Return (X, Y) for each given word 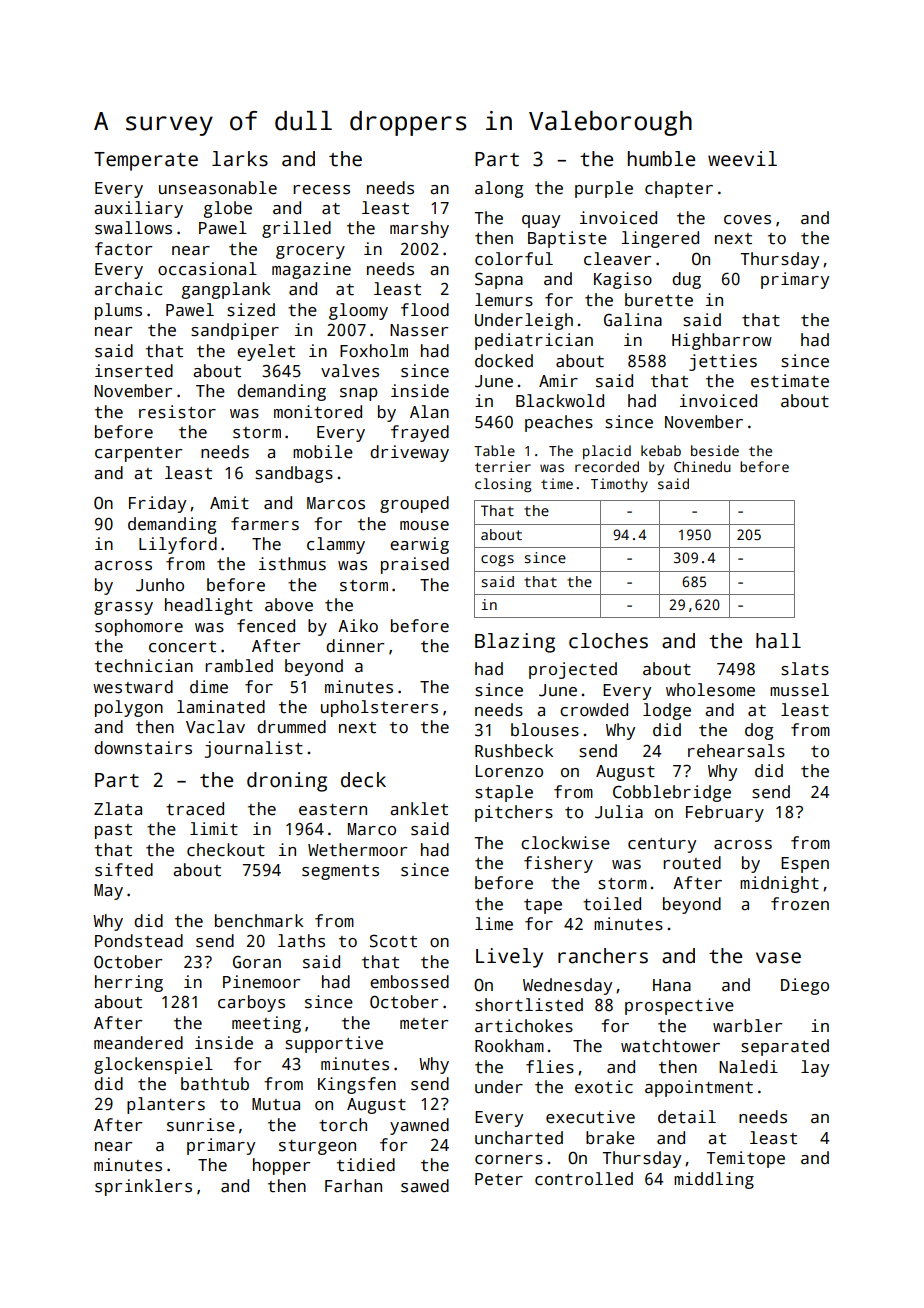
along (499, 189)
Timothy (619, 485)
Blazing (515, 643)
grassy (123, 608)
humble (661, 159)
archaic (128, 289)
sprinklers (143, 1187)
